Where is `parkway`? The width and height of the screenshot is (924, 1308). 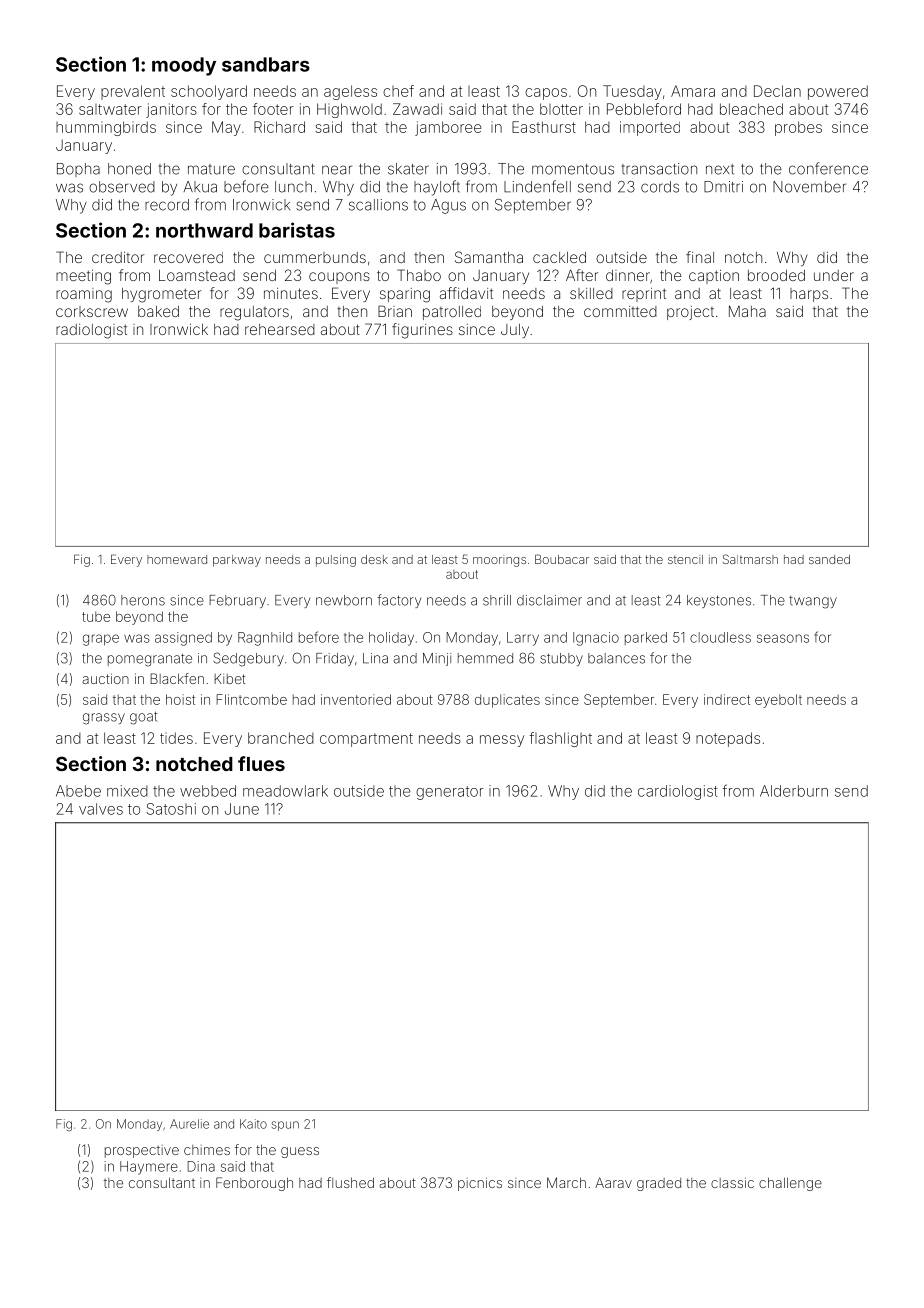 parkway is located at coordinates (237, 561).
